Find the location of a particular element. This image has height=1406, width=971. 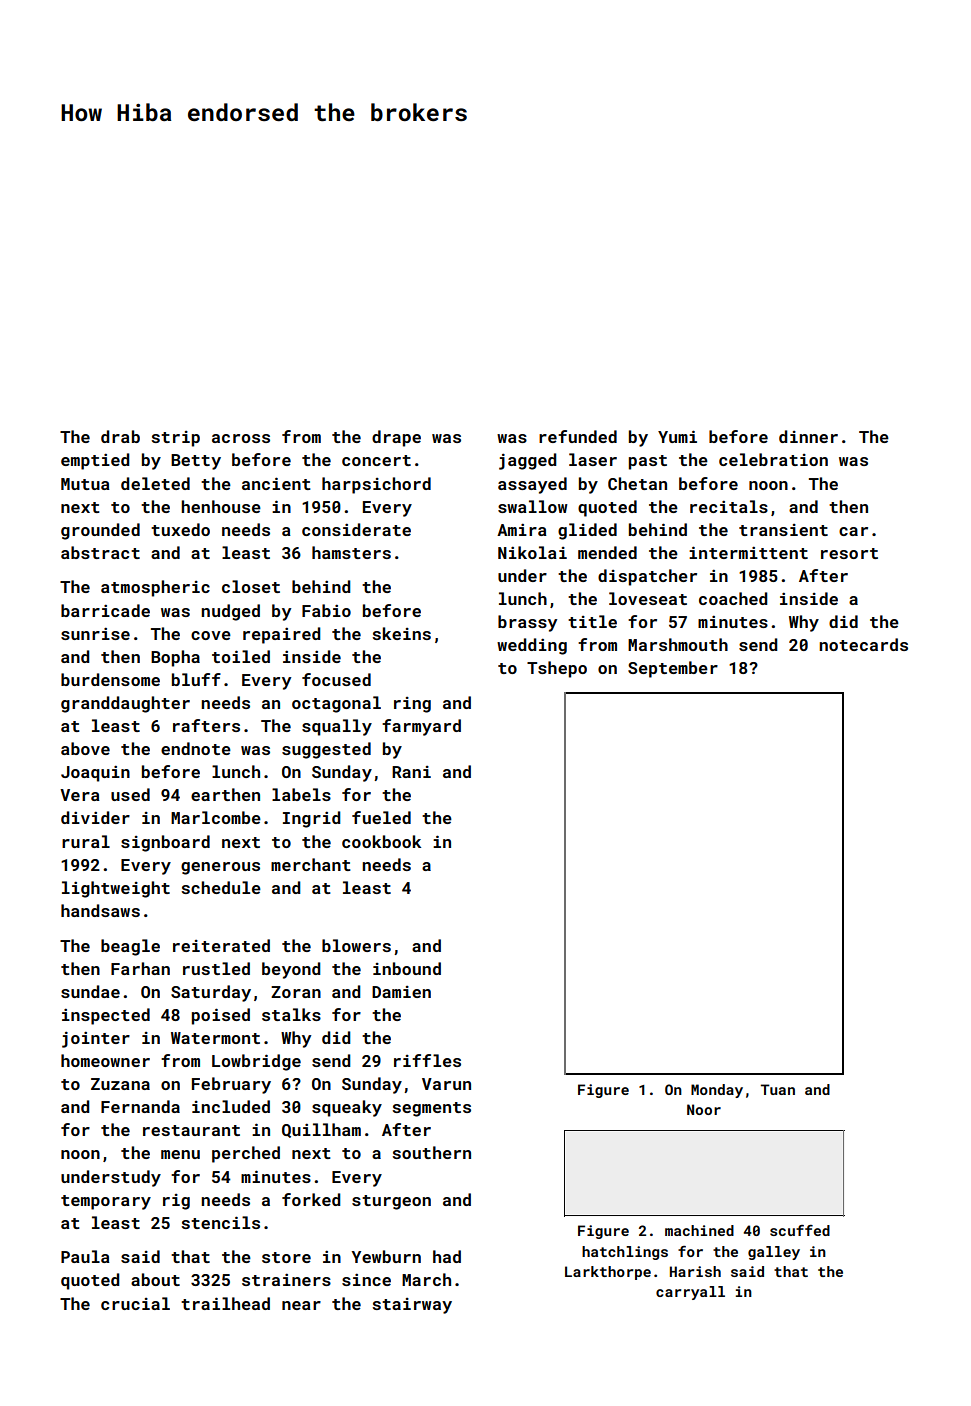

notecards is located at coordinates (863, 644).
